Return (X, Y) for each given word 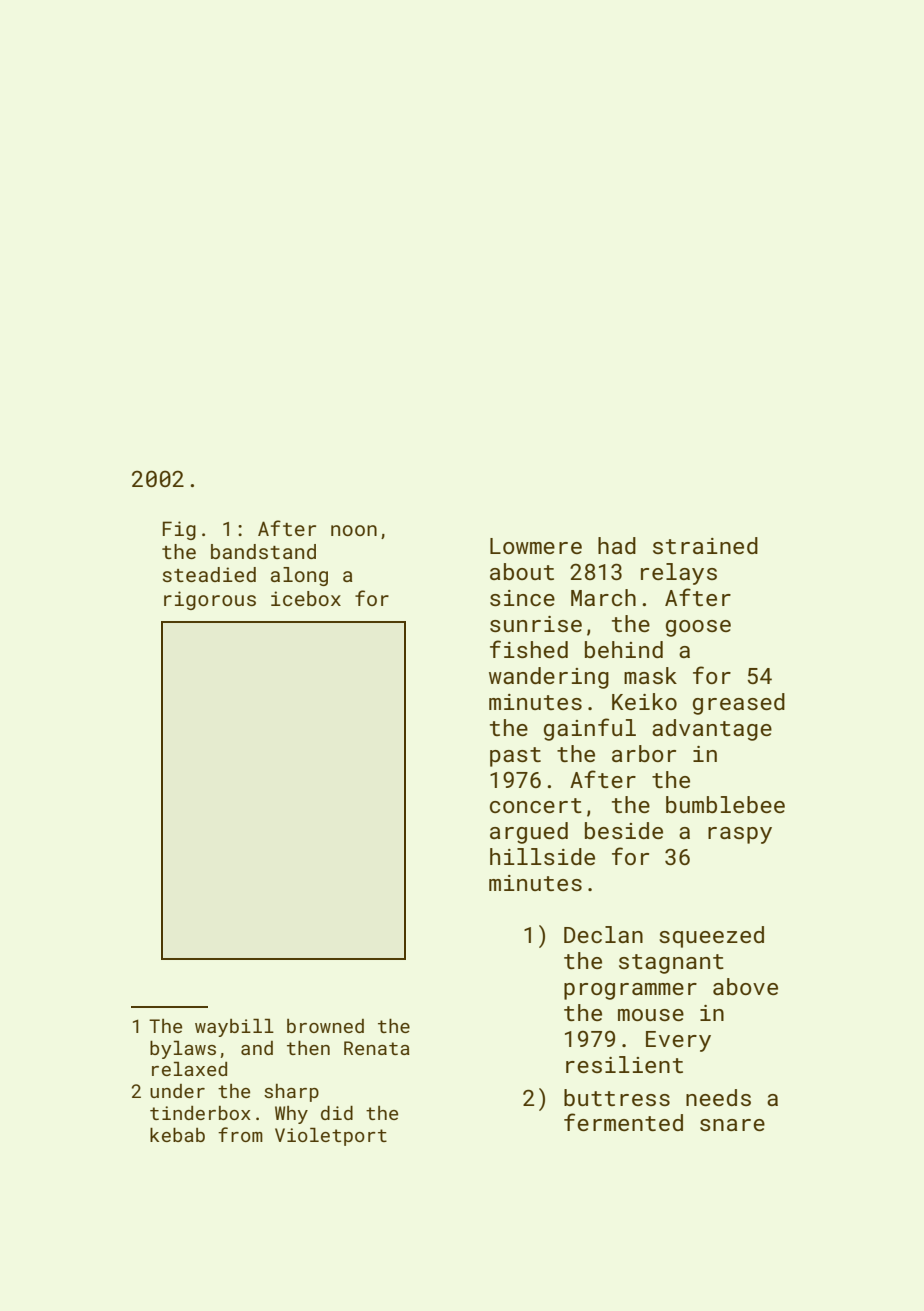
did (337, 1113)
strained (705, 545)
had (617, 545)
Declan (603, 934)
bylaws (183, 1049)
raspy (740, 835)
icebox (306, 598)
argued (529, 833)
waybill (234, 1027)
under (177, 1091)
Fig (179, 530)
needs (718, 1097)
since (522, 598)
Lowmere (536, 546)
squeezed (711, 937)
